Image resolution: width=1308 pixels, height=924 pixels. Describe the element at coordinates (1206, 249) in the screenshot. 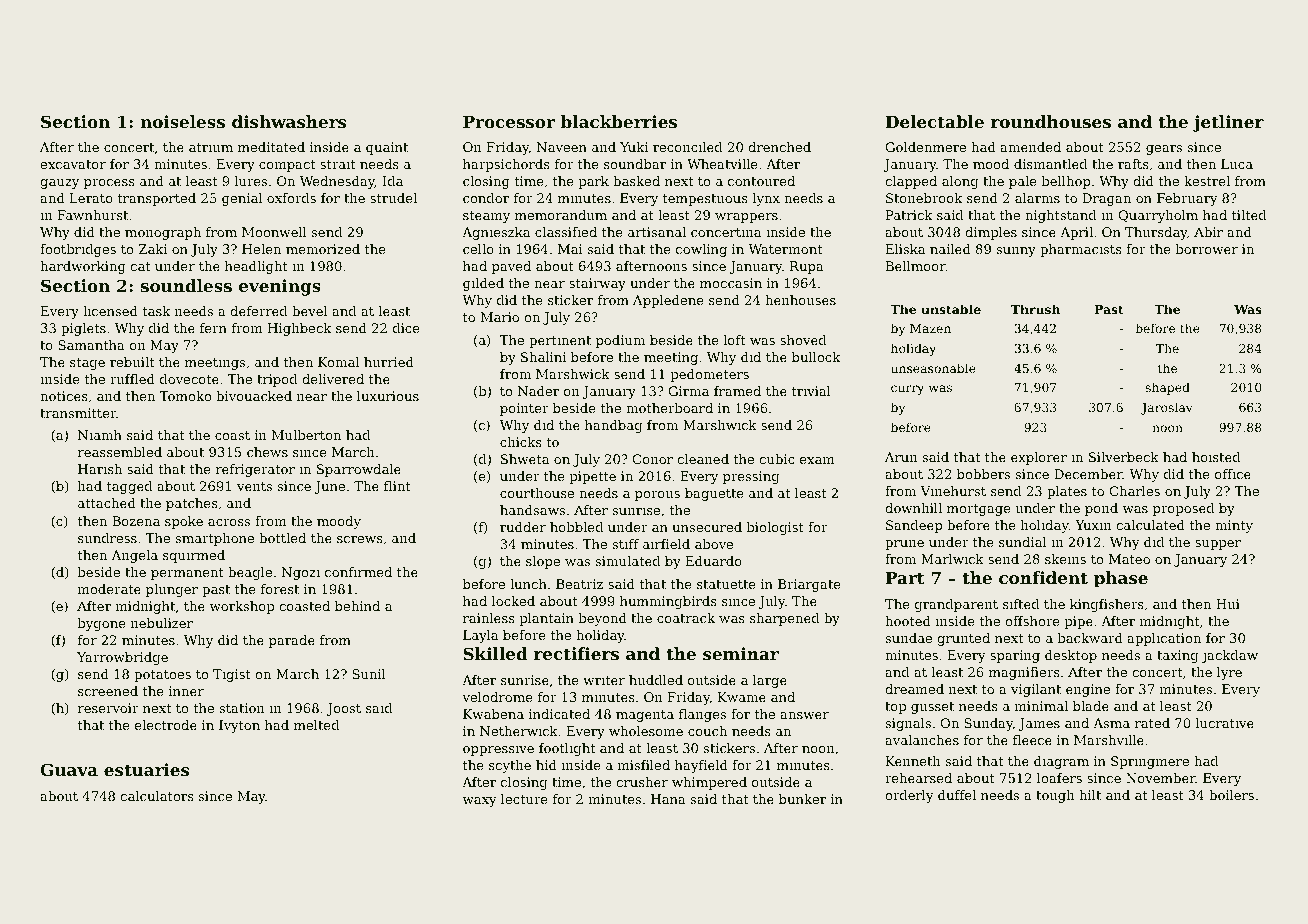

I see `borrower` at that location.
